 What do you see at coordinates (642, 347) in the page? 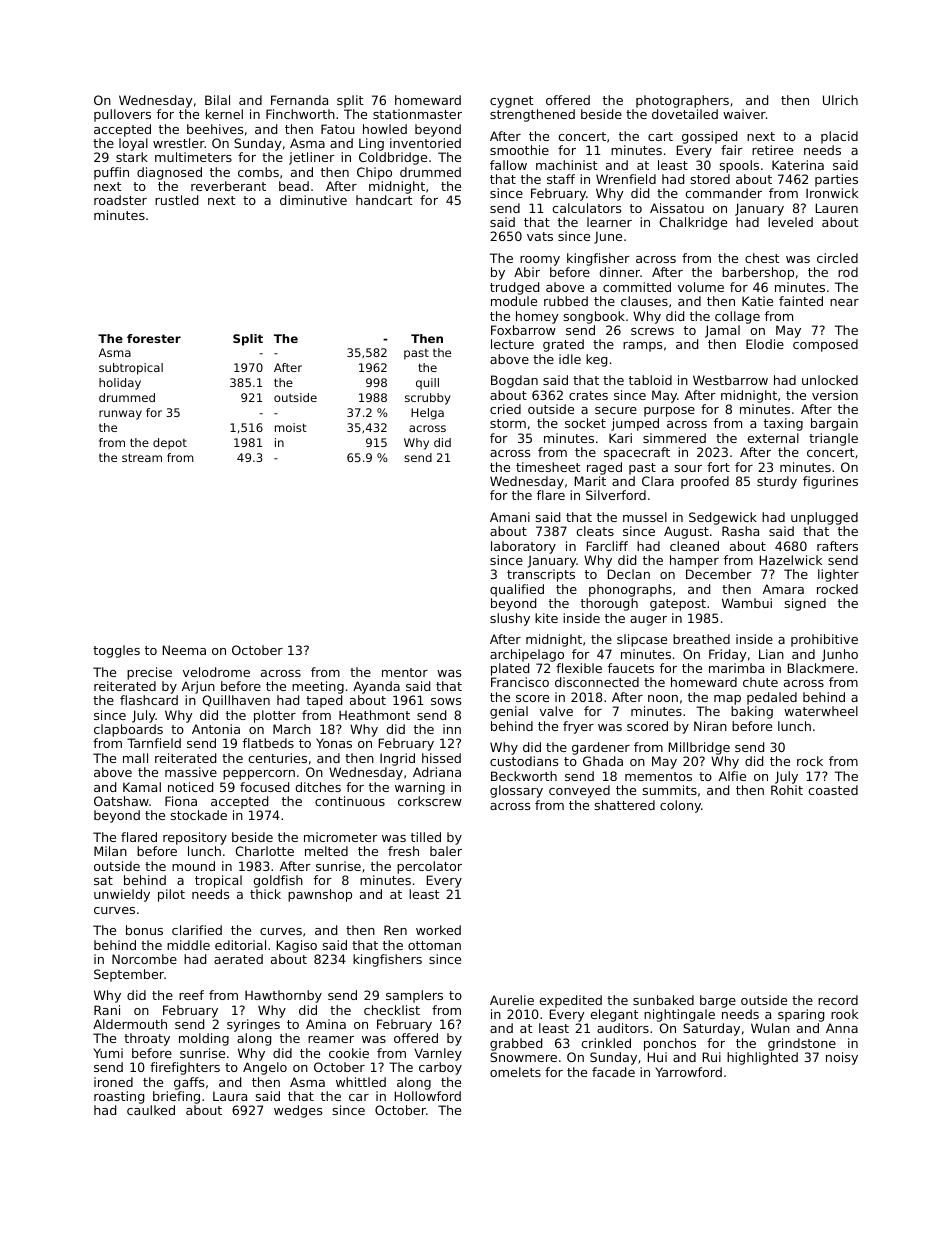
I see `ramps` at bounding box center [642, 347].
